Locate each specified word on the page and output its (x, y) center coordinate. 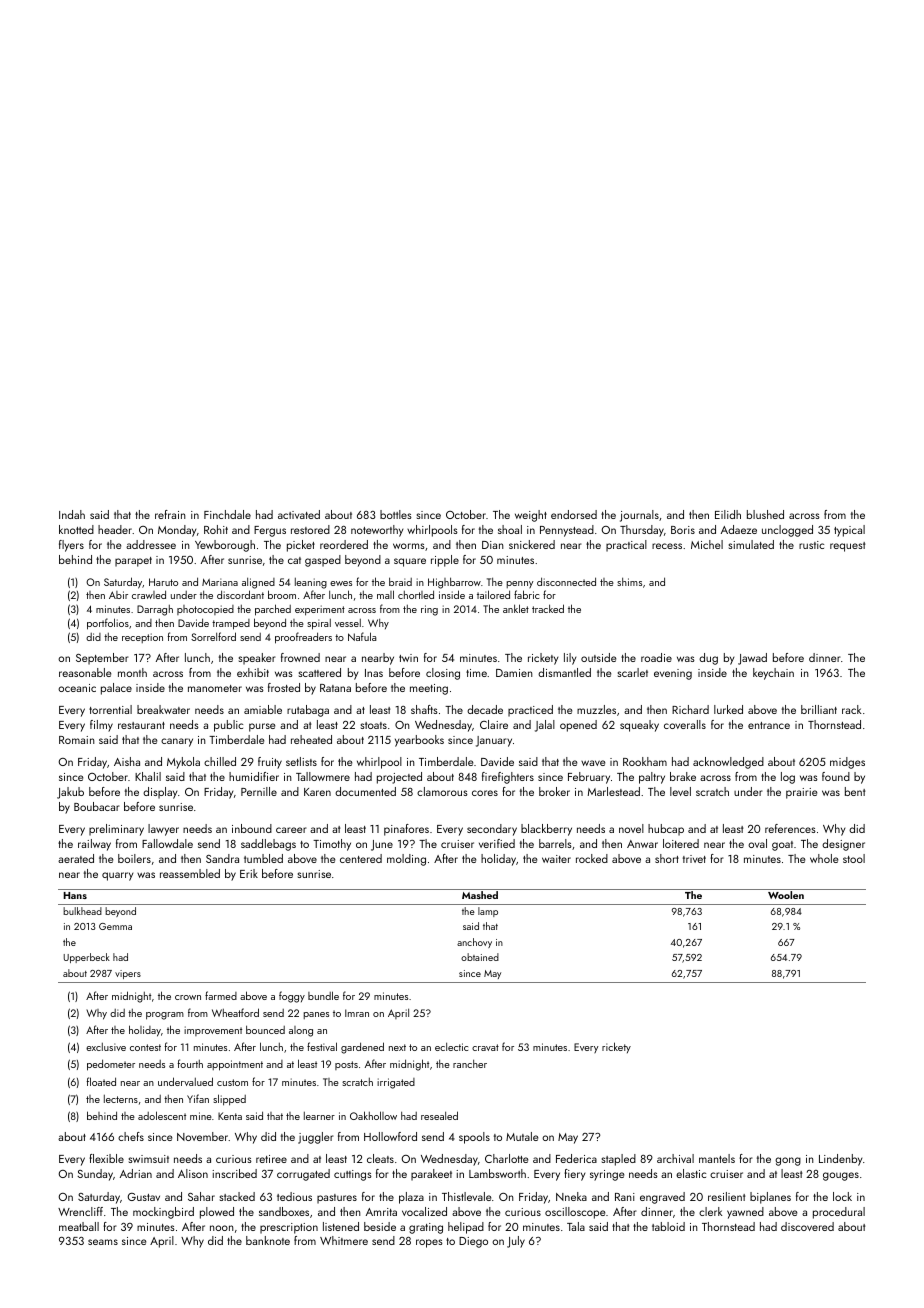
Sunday (95, 1175)
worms (409, 546)
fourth (190, 1063)
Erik (249, 873)
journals (639, 516)
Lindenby (840, 1160)
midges (847, 763)
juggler (316, 1138)
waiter (556, 859)
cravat (485, 1047)
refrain (170, 514)
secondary (492, 830)
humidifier (254, 776)
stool (854, 858)
